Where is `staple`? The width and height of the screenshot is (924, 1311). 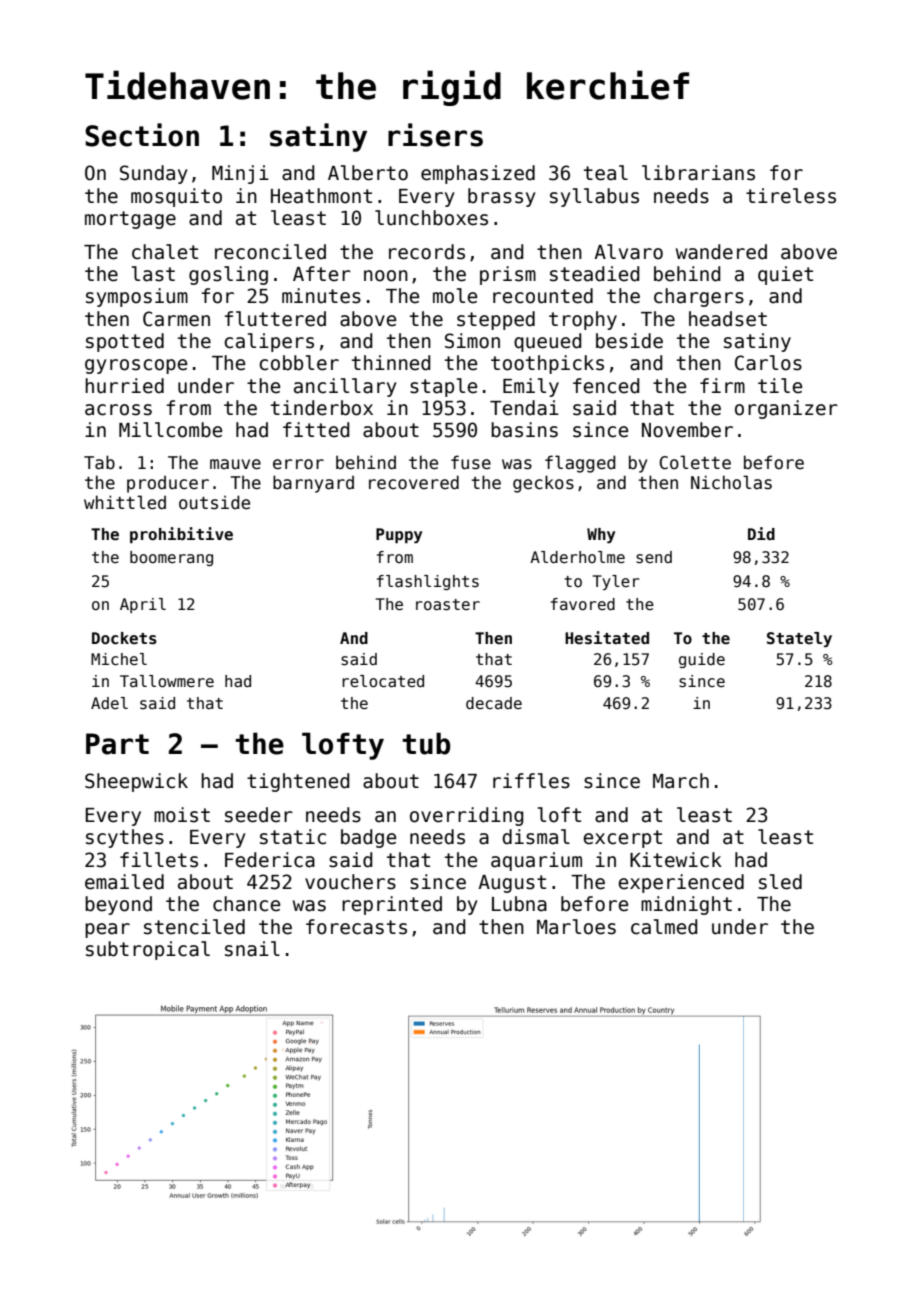
staple is located at coordinates (443, 387).
